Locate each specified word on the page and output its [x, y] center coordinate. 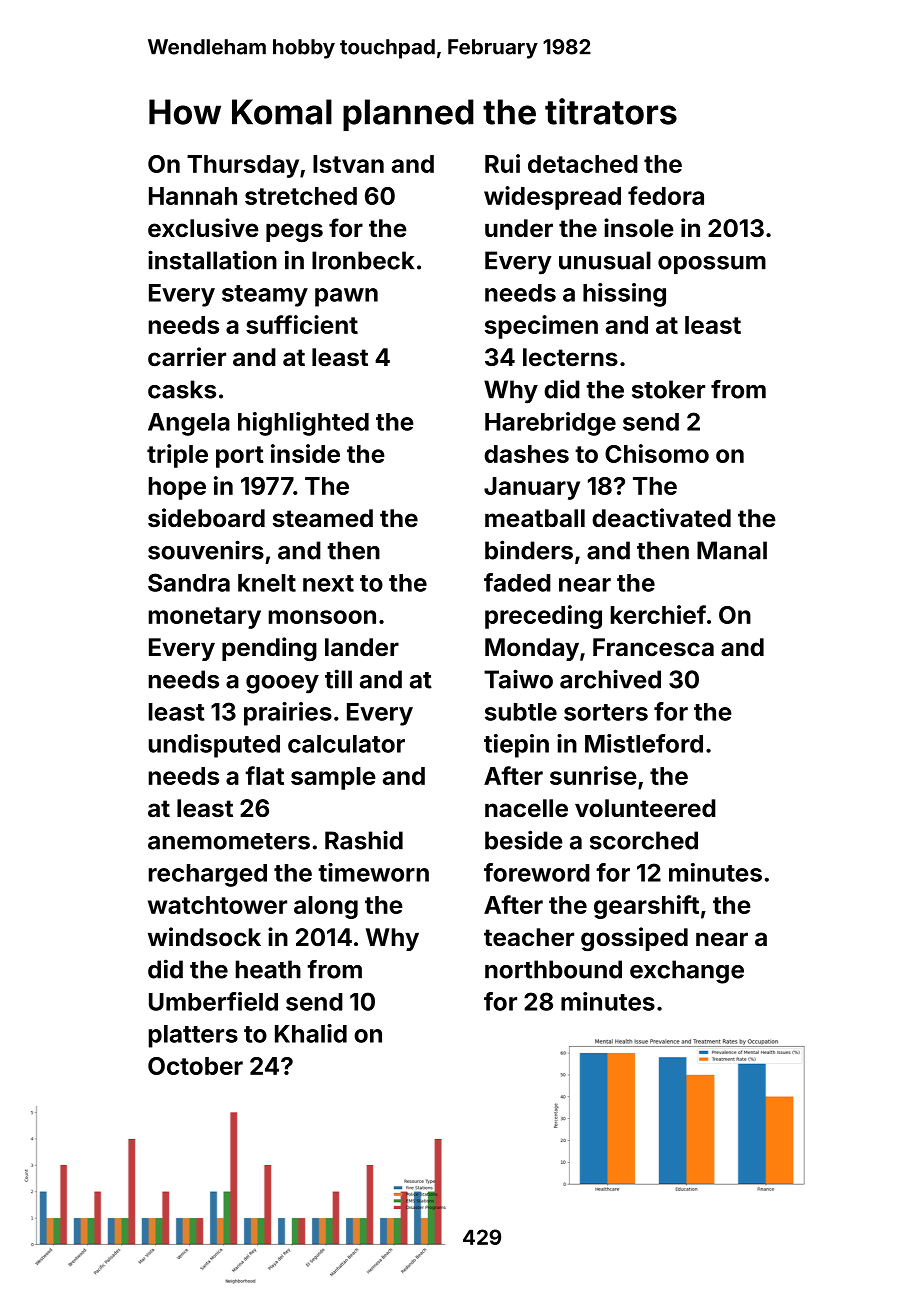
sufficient [302, 324]
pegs [294, 232]
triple [177, 456]
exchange [687, 972]
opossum [712, 265]
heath [268, 969]
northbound [553, 969]
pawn [346, 297]
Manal [732, 550]
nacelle [526, 808]
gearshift [646, 907]
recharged [208, 875]
